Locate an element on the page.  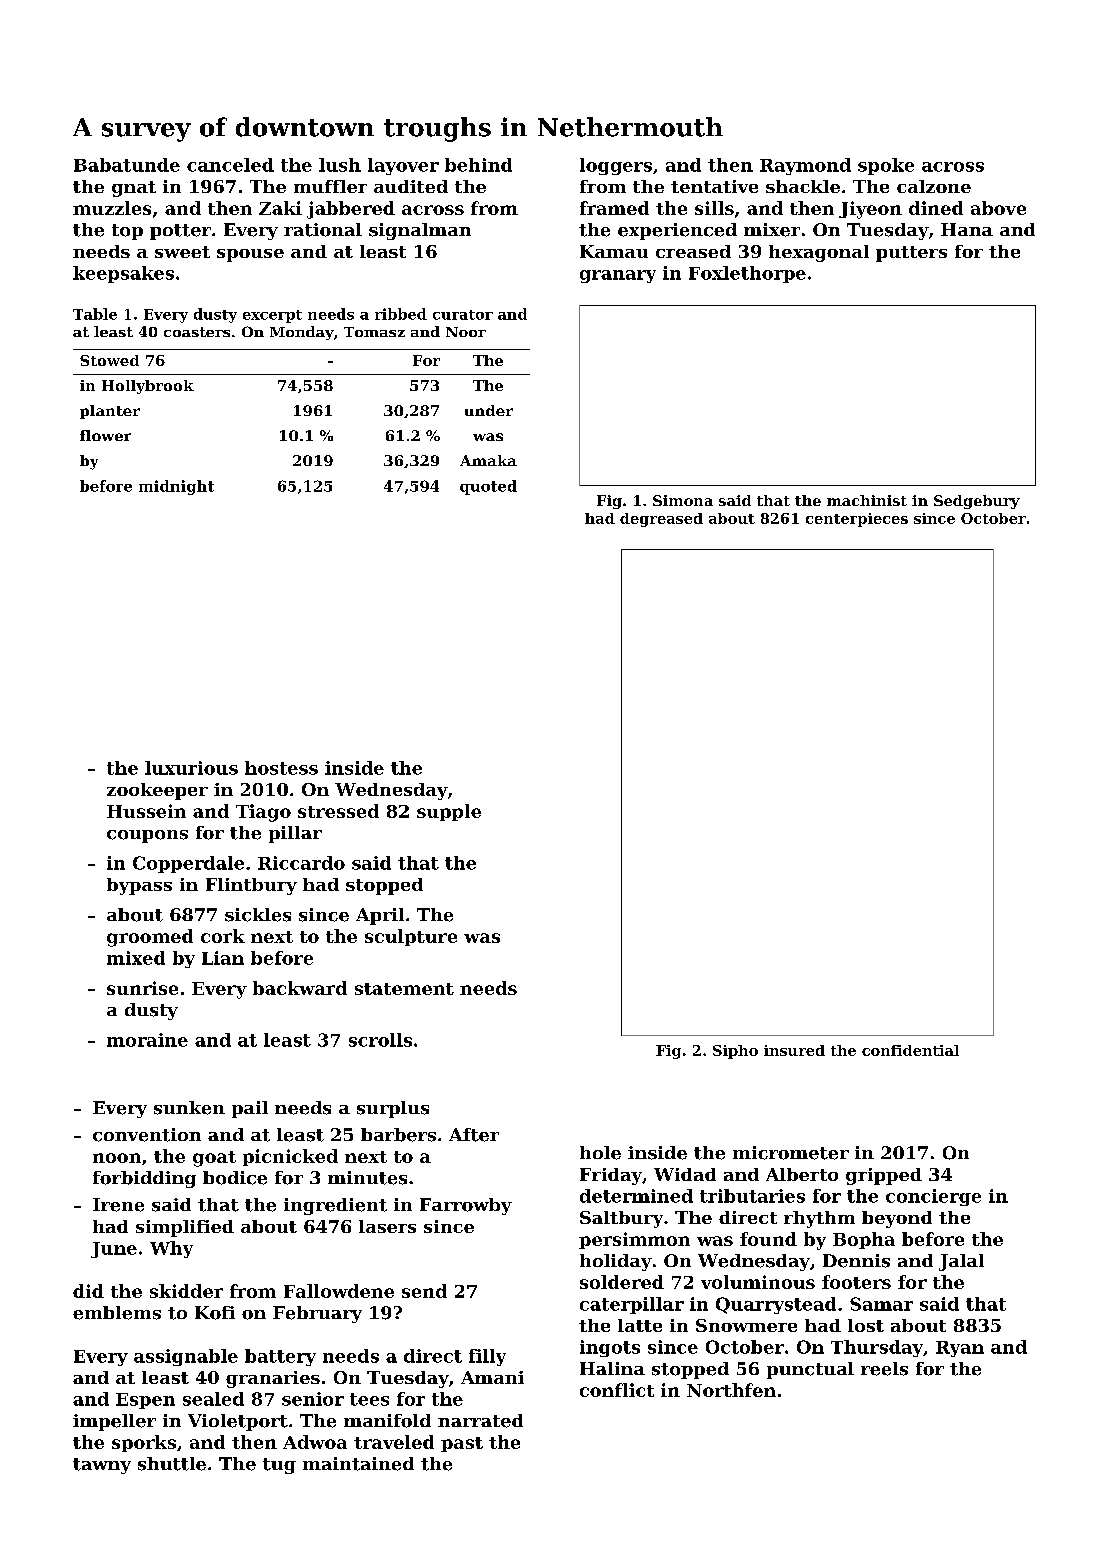
past is located at coordinates (462, 1444).
